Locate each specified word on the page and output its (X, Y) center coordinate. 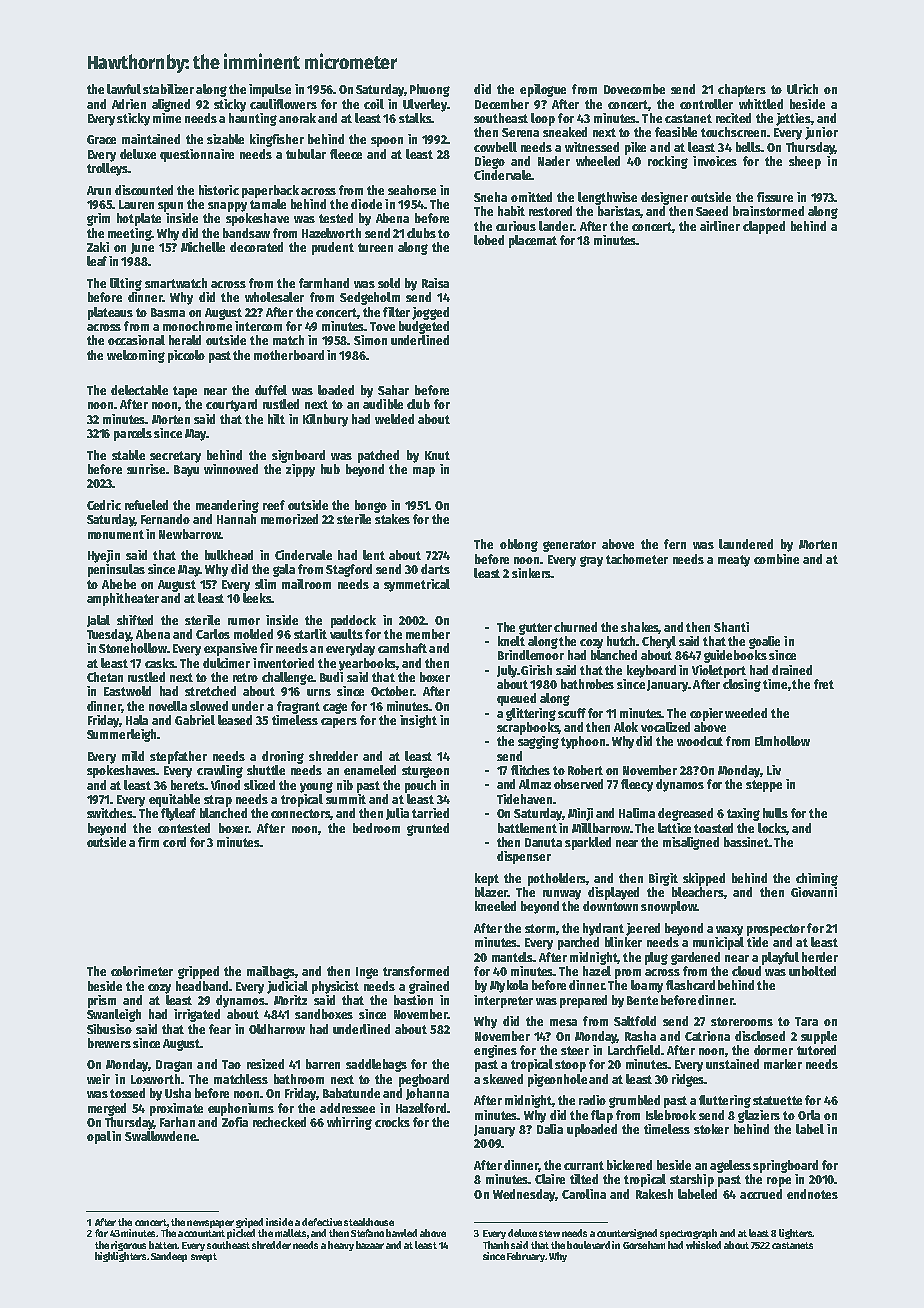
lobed (489, 240)
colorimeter (142, 971)
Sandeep (169, 1257)
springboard (785, 1166)
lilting (126, 284)
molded (253, 634)
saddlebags (376, 1065)
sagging (538, 742)
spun (170, 207)
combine (776, 559)
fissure (775, 197)
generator (569, 546)
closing (742, 685)
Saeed (712, 211)
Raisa (435, 283)
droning (283, 757)
